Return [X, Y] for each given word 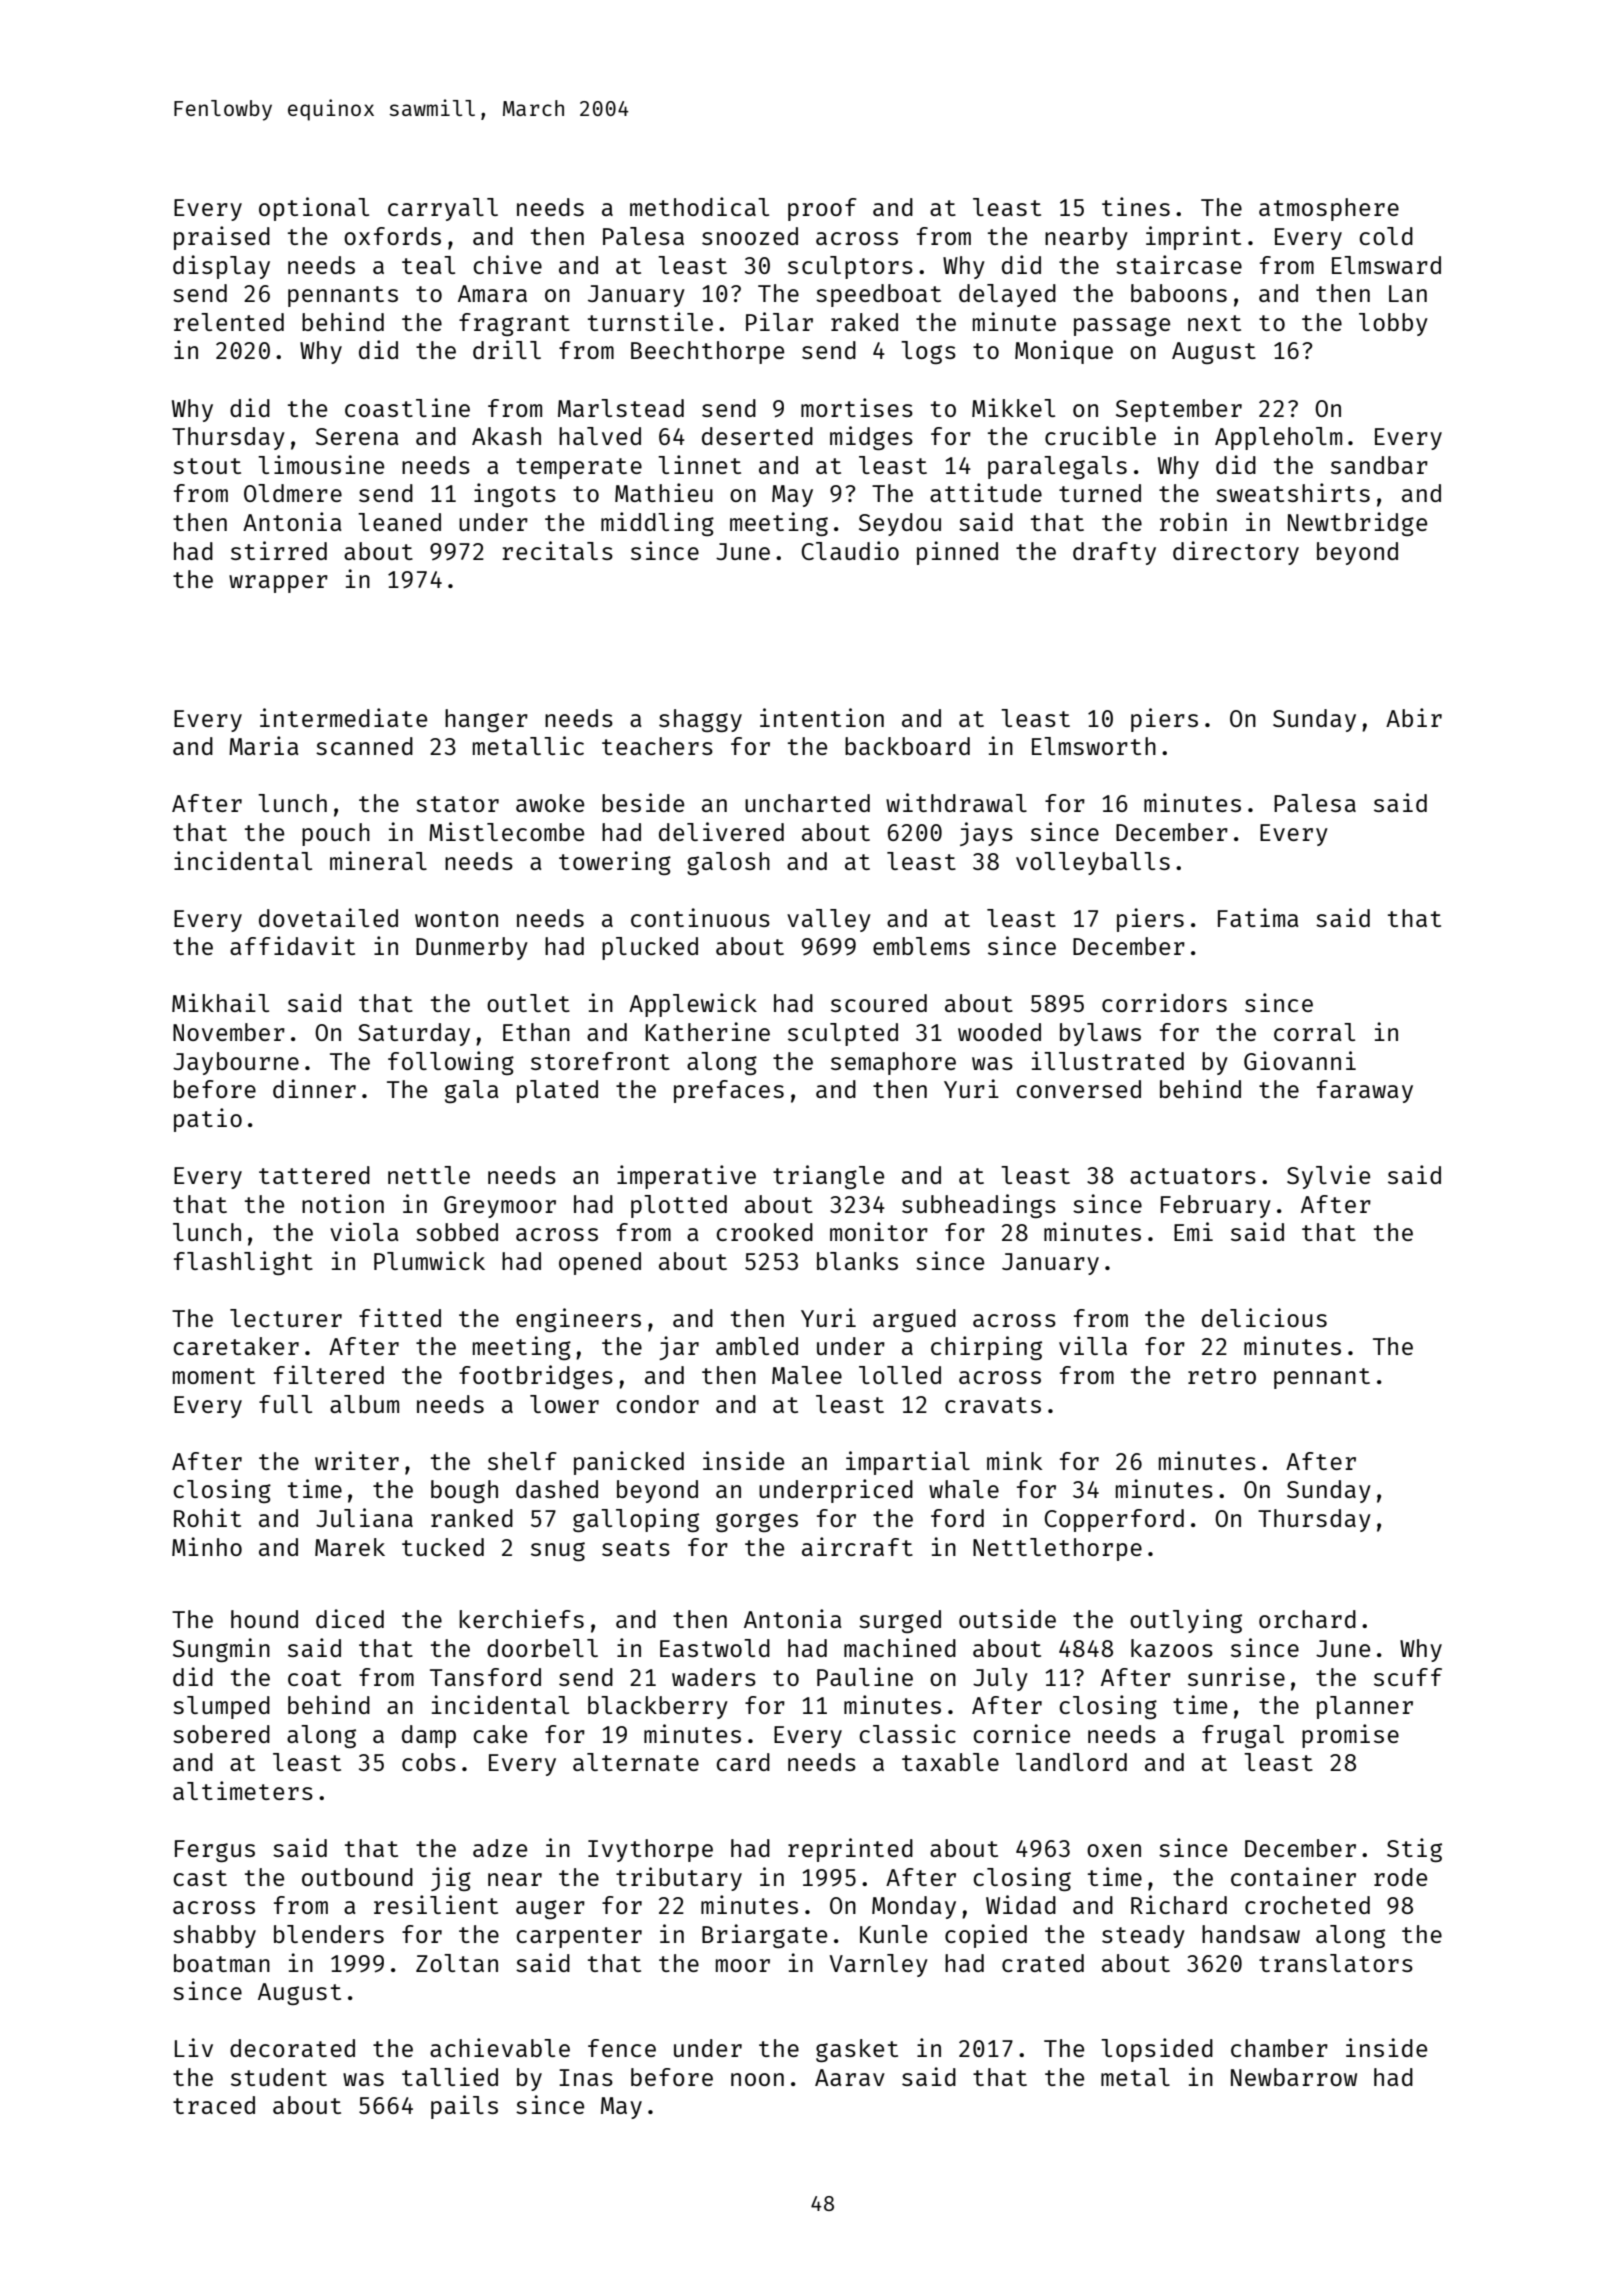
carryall [443, 209]
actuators [1193, 1176]
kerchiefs [521, 1618]
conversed [1079, 1089]
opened [600, 1263]
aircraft [857, 1546]
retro [1222, 1376]
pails [464, 2107]
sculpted [843, 1034]
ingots [515, 495]
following [451, 1063]
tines [1136, 206]
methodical [699, 206]
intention [822, 717]
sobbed [457, 1232]
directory [1236, 553]
